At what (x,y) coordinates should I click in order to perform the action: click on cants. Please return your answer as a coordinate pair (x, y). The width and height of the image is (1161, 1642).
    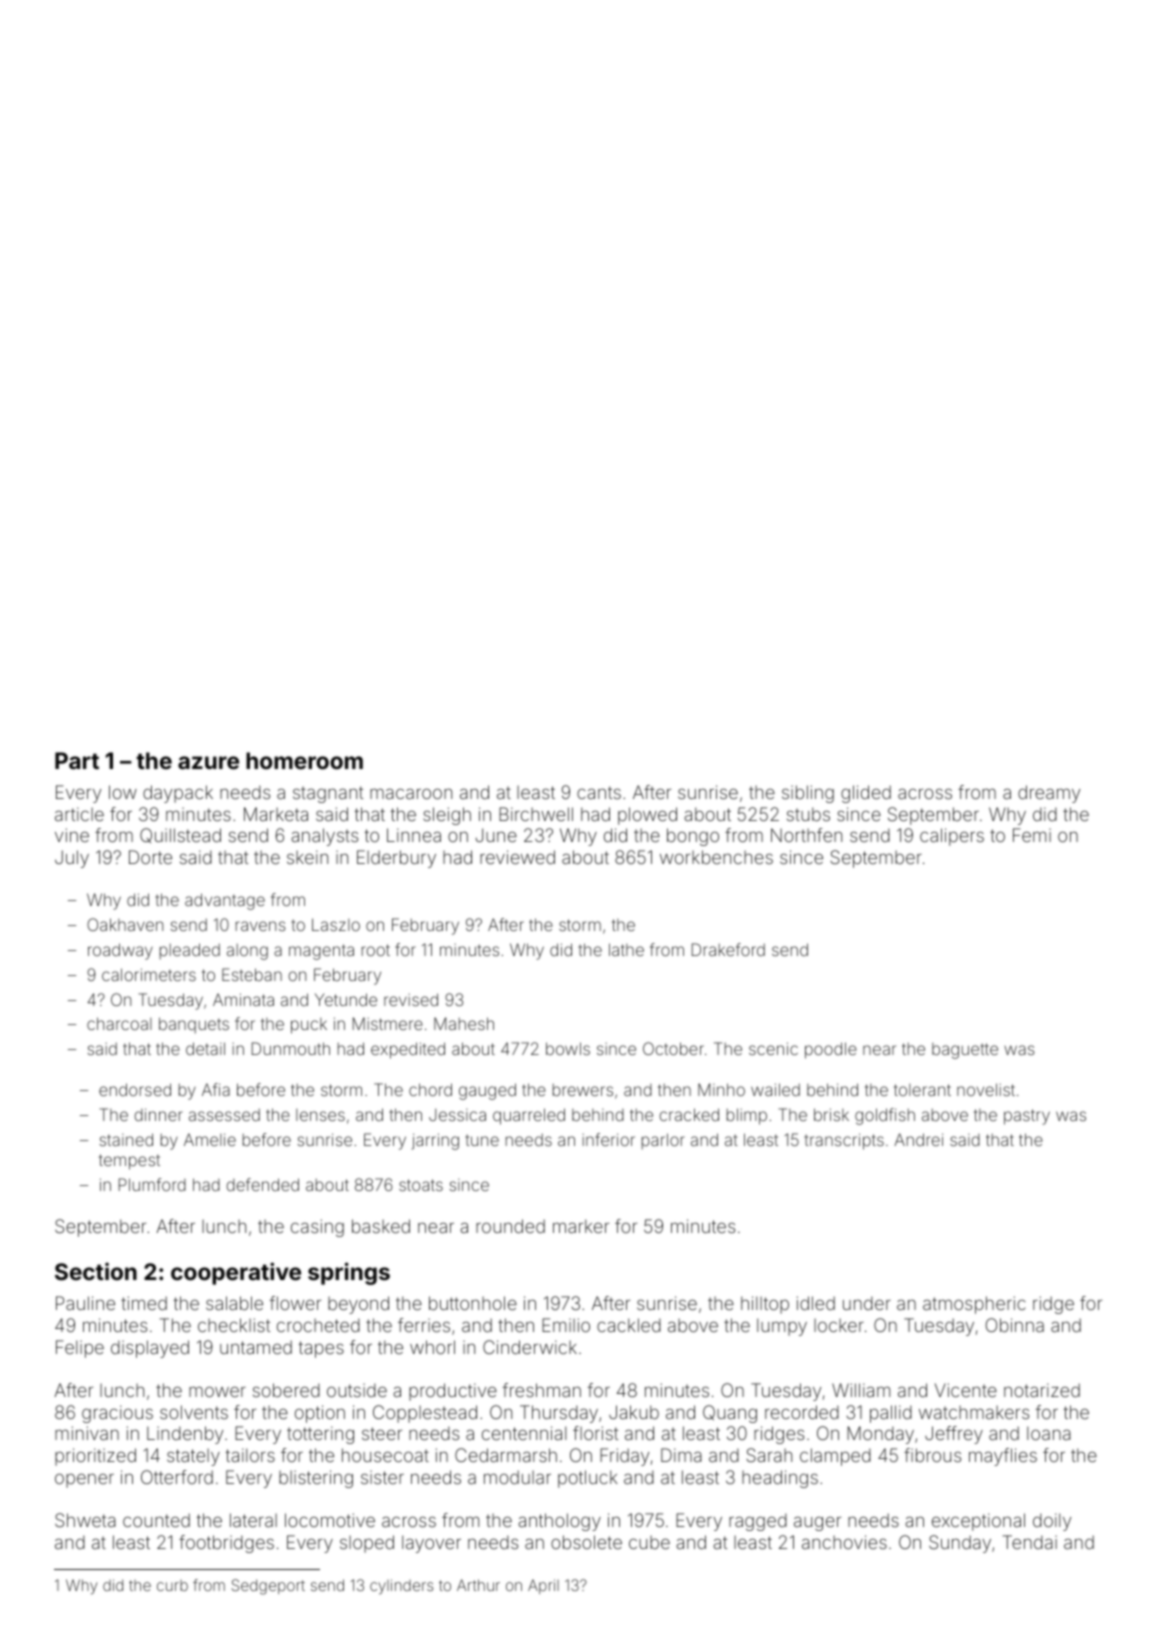
    Looking at the image, I should click on (599, 792).
